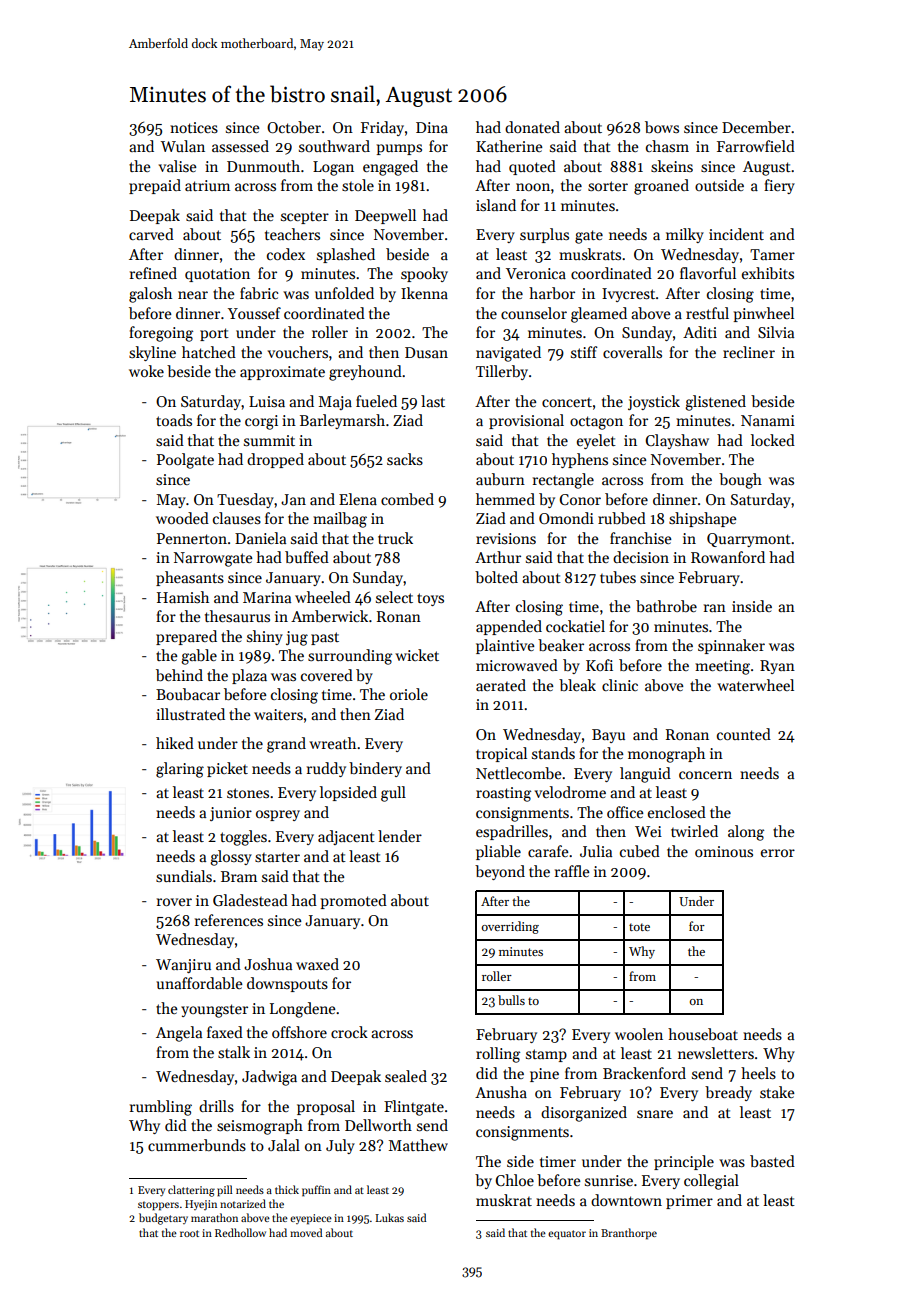 This document has height=1314, width=924. I want to click on bows, so click(662, 127).
